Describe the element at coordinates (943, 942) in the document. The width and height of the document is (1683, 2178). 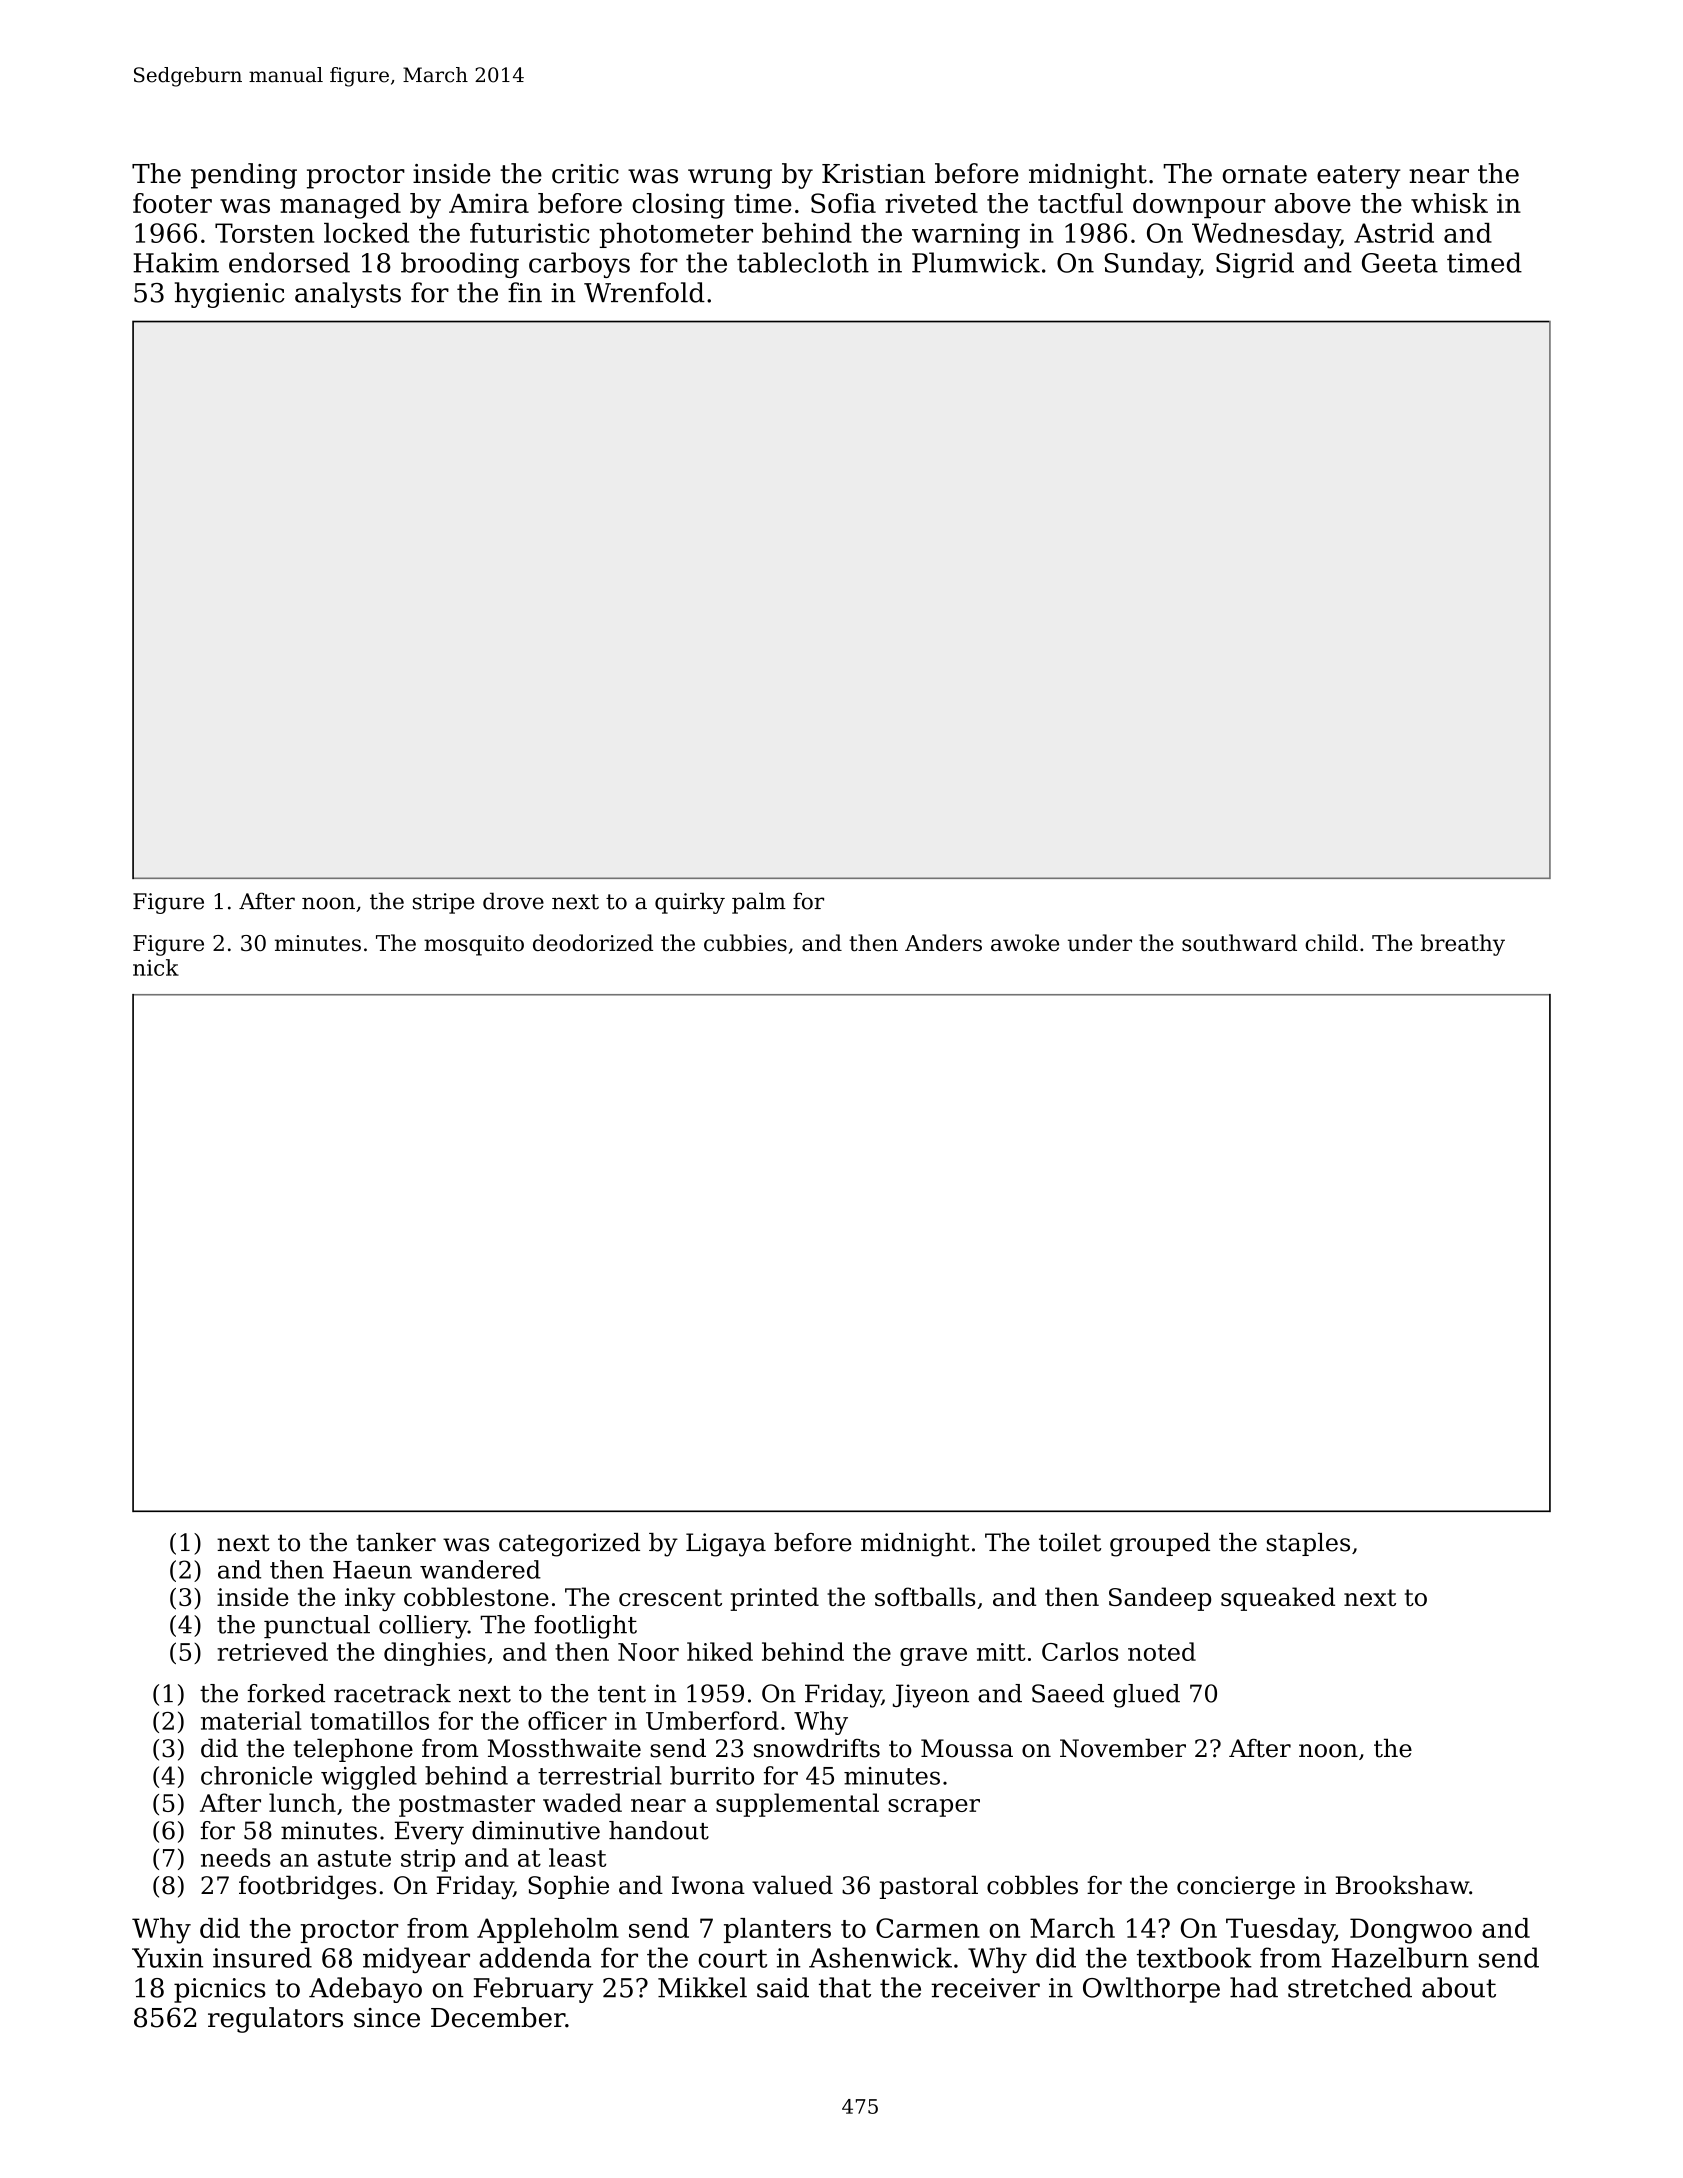
I see `Anders` at that location.
